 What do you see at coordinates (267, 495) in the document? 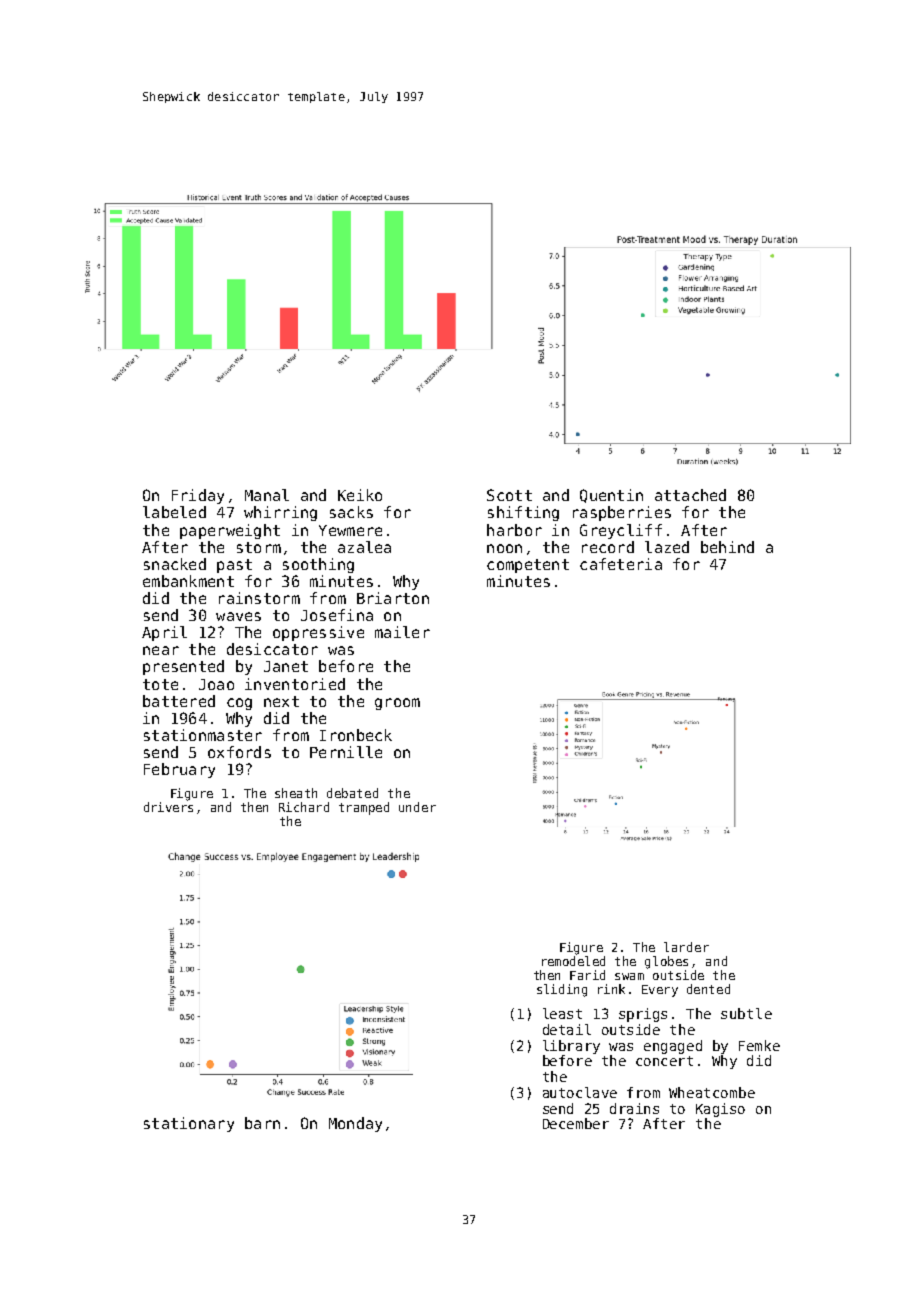
I see `Manal` at bounding box center [267, 495].
